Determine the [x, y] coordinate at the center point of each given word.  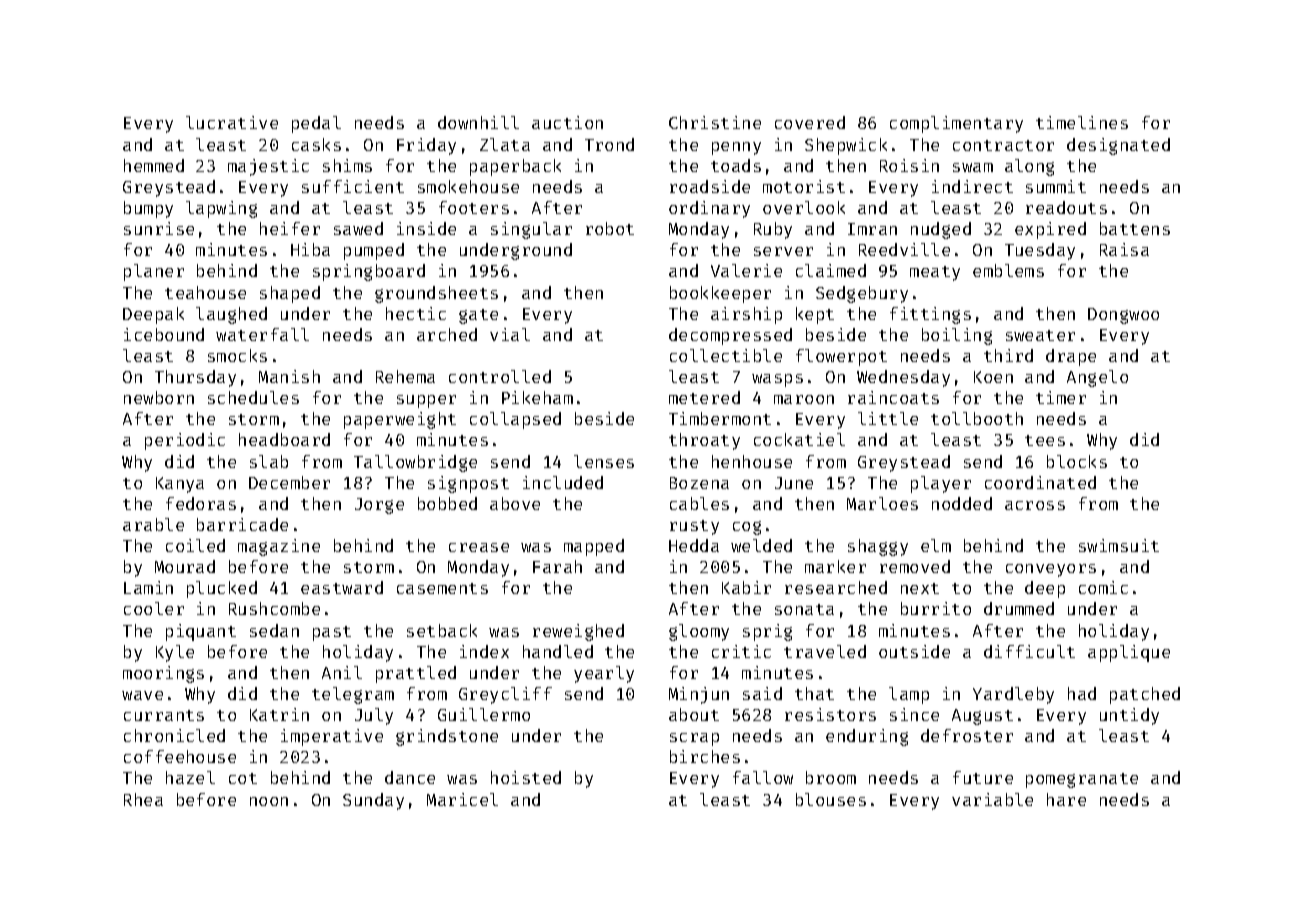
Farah [557, 566]
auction [567, 122]
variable [992, 799]
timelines [1082, 122]
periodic [185, 441]
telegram [353, 695]
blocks [1077, 461]
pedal [316, 124]
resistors [830, 714]
